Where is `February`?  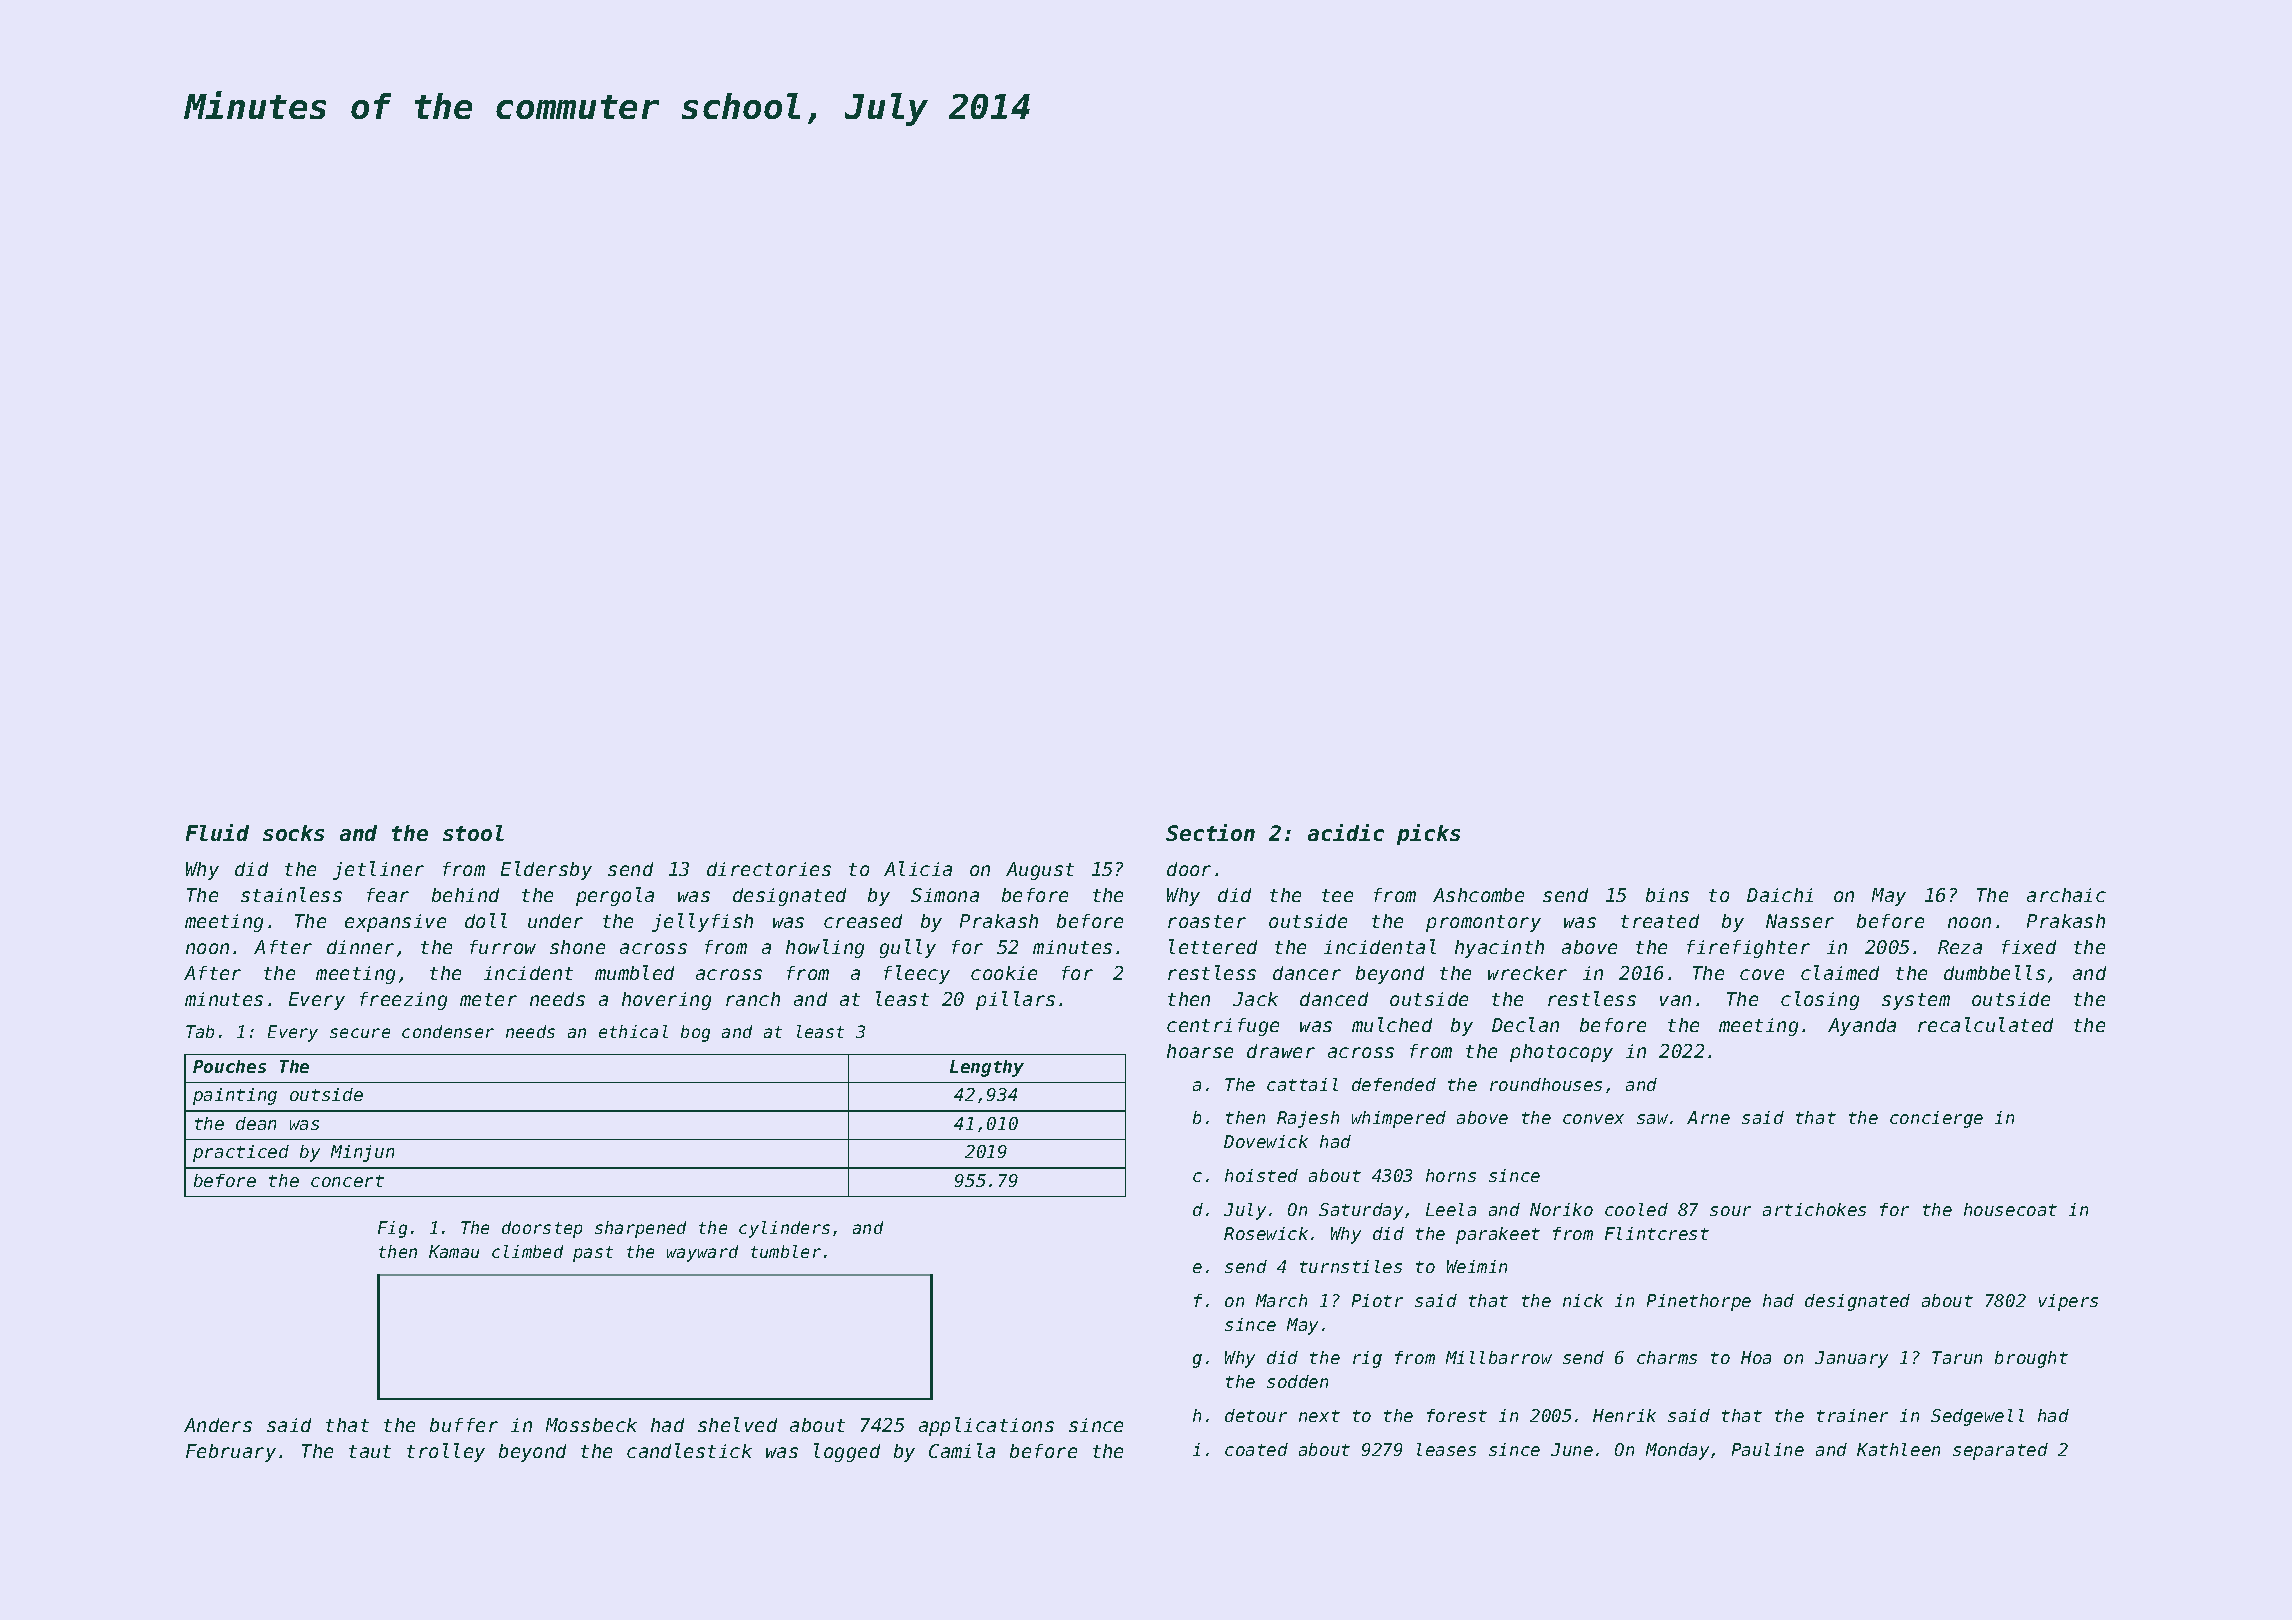 February is located at coordinates (231, 1453).
